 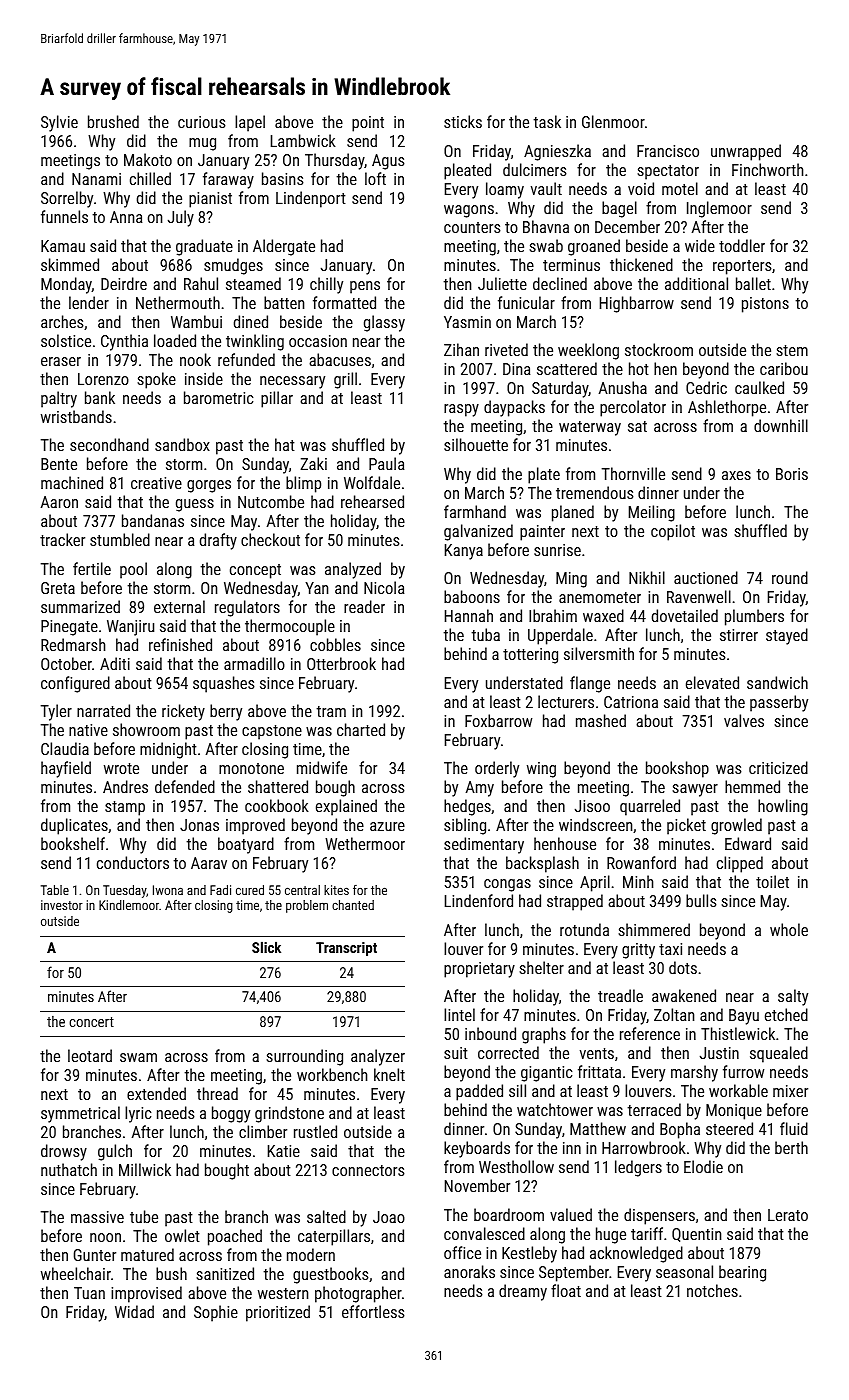 What do you see at coordinates (673, 532) in the screenshot?
I see `copilot` at bounding box center [673, 532].
